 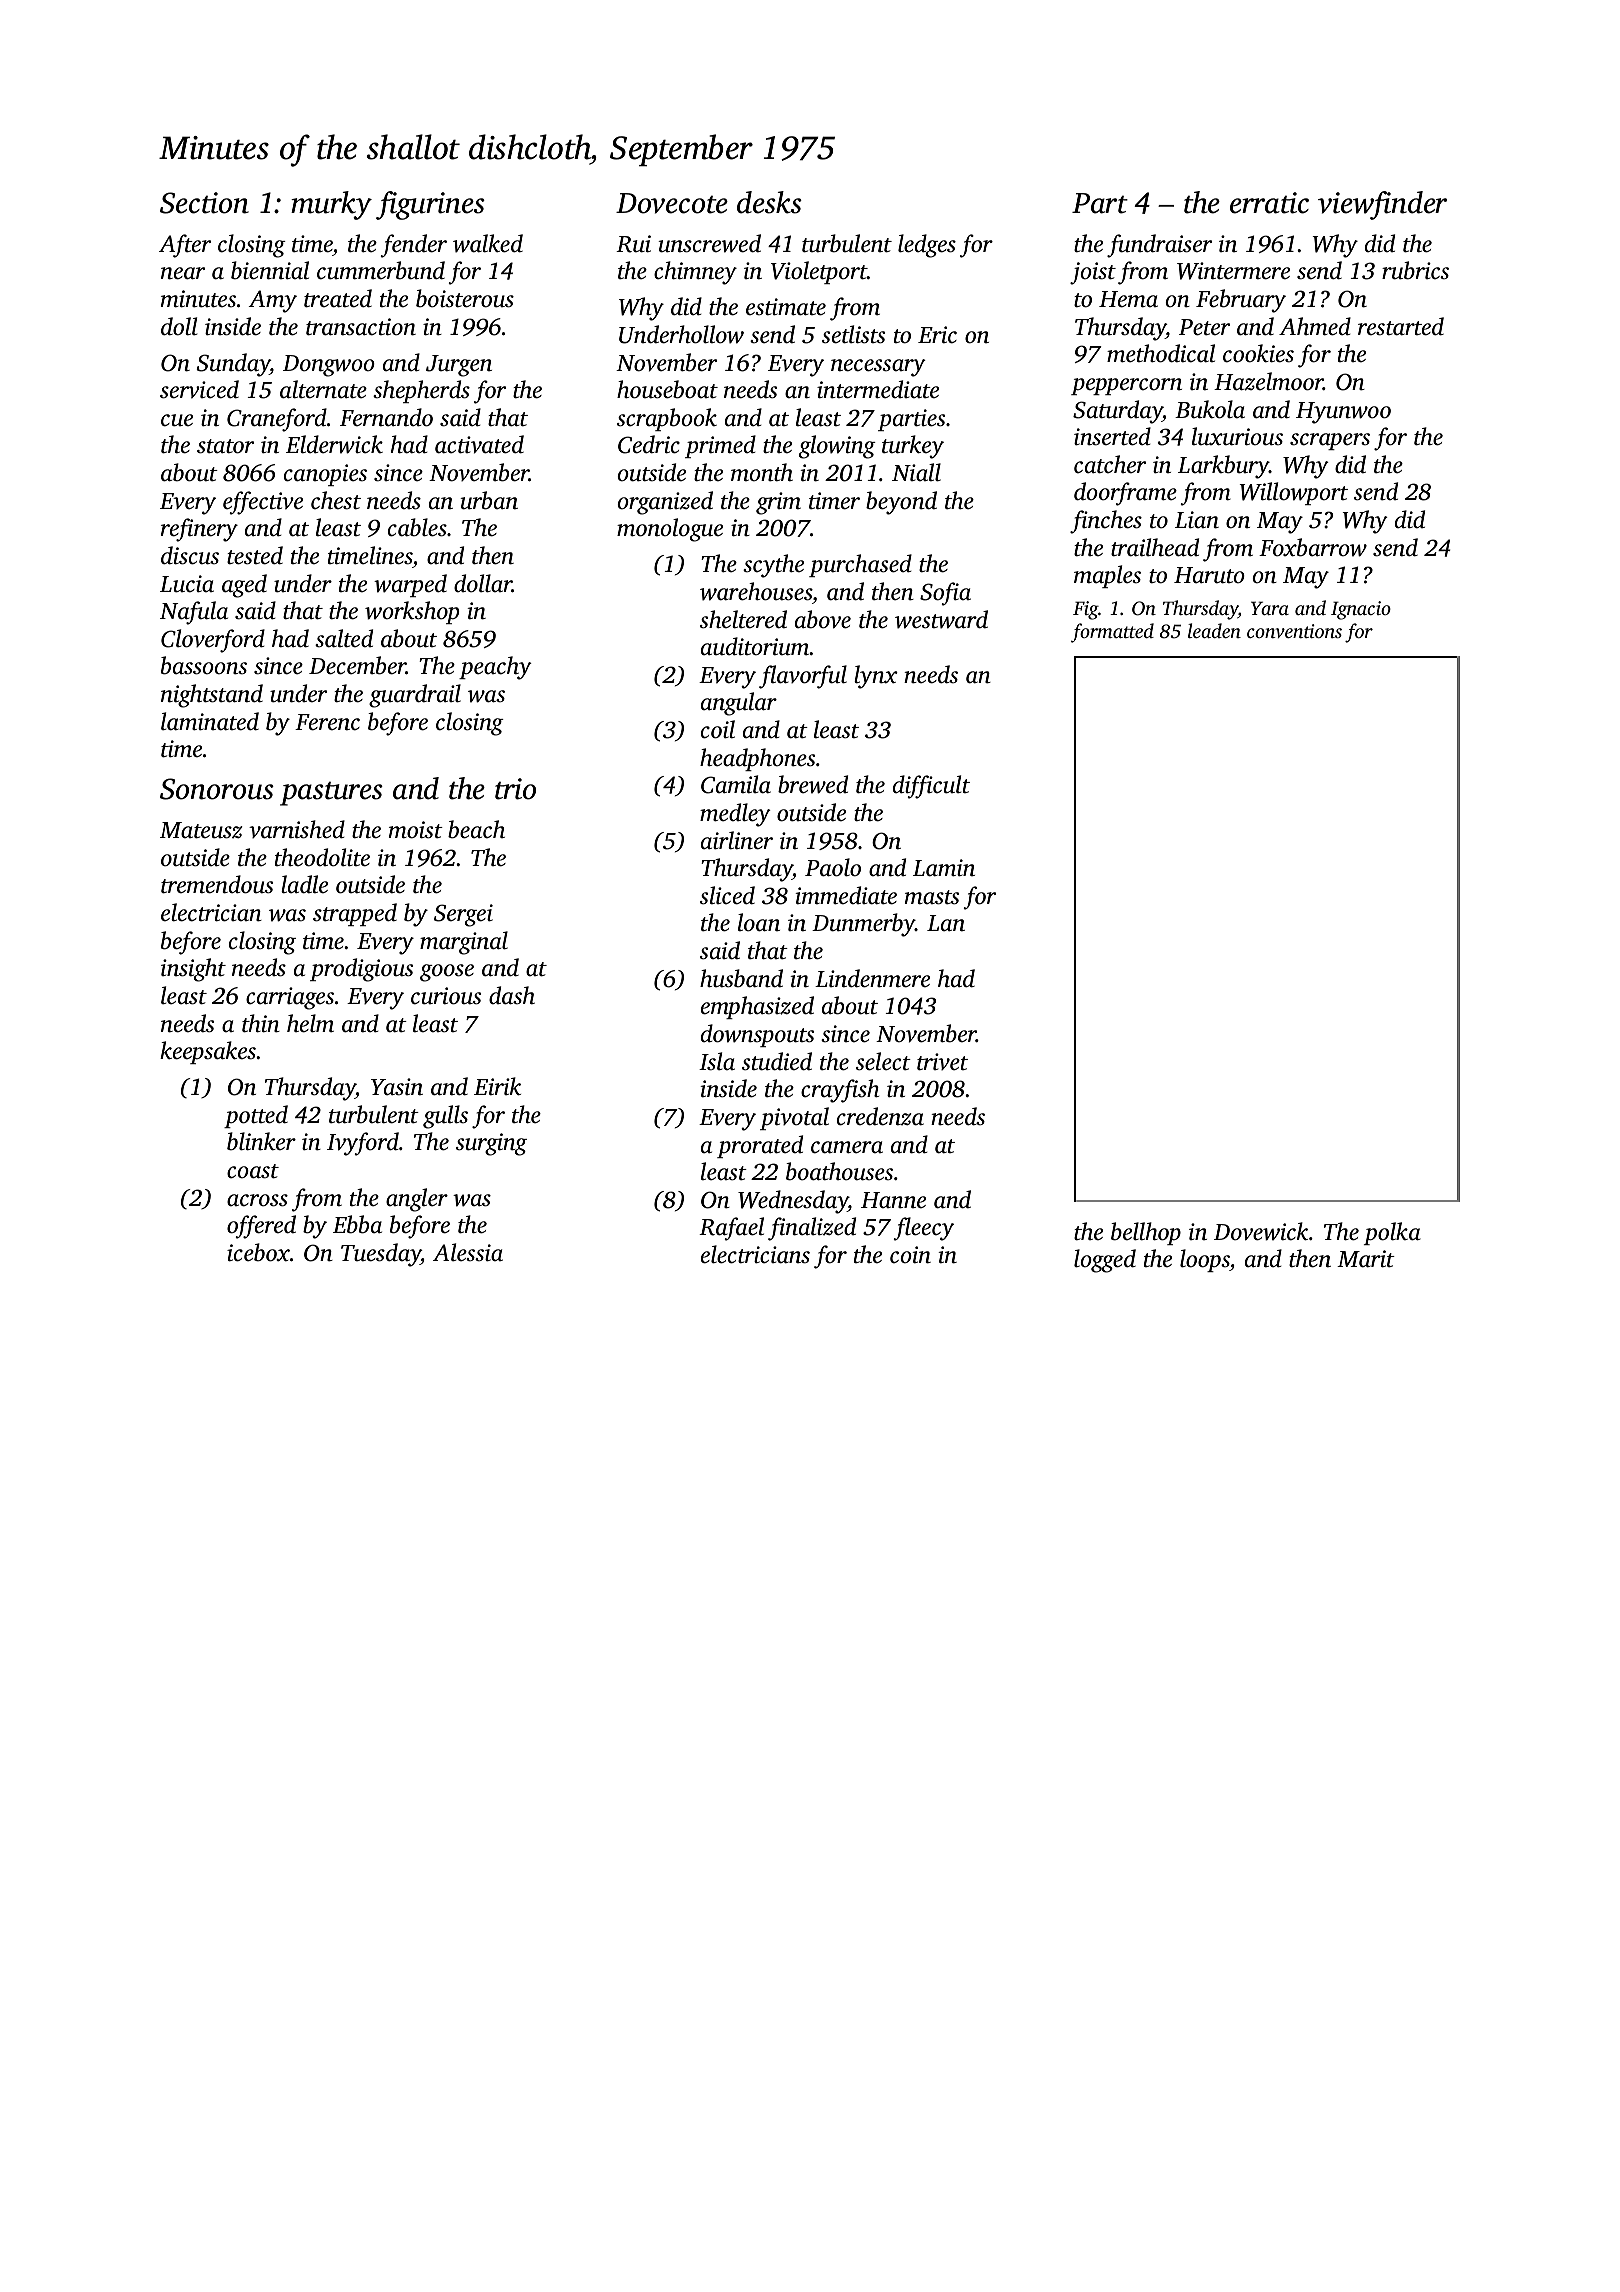 I want to click on Rafael, so click(x=731, y=1229).
